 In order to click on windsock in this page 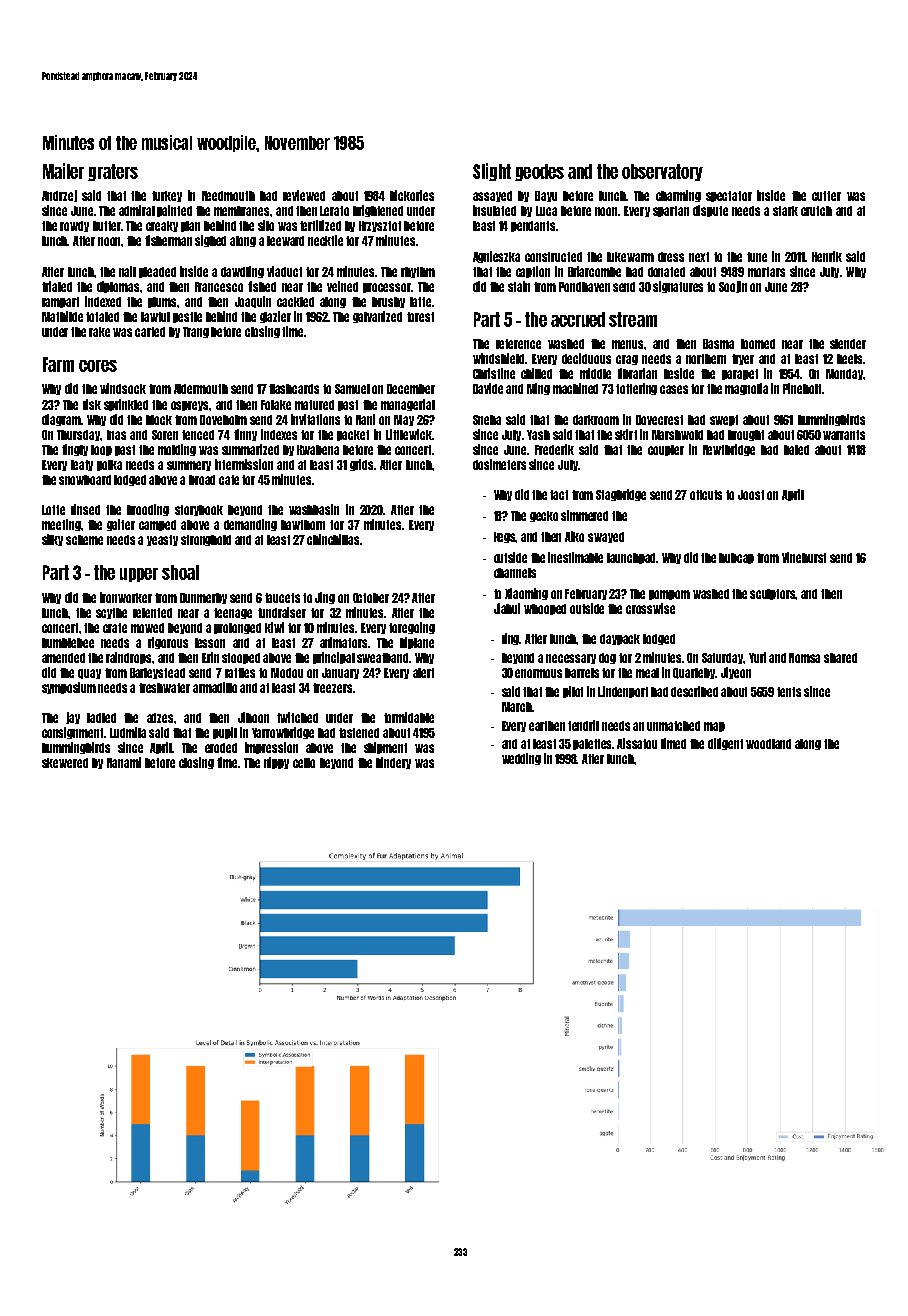, I will do `click(123, 388)`.
